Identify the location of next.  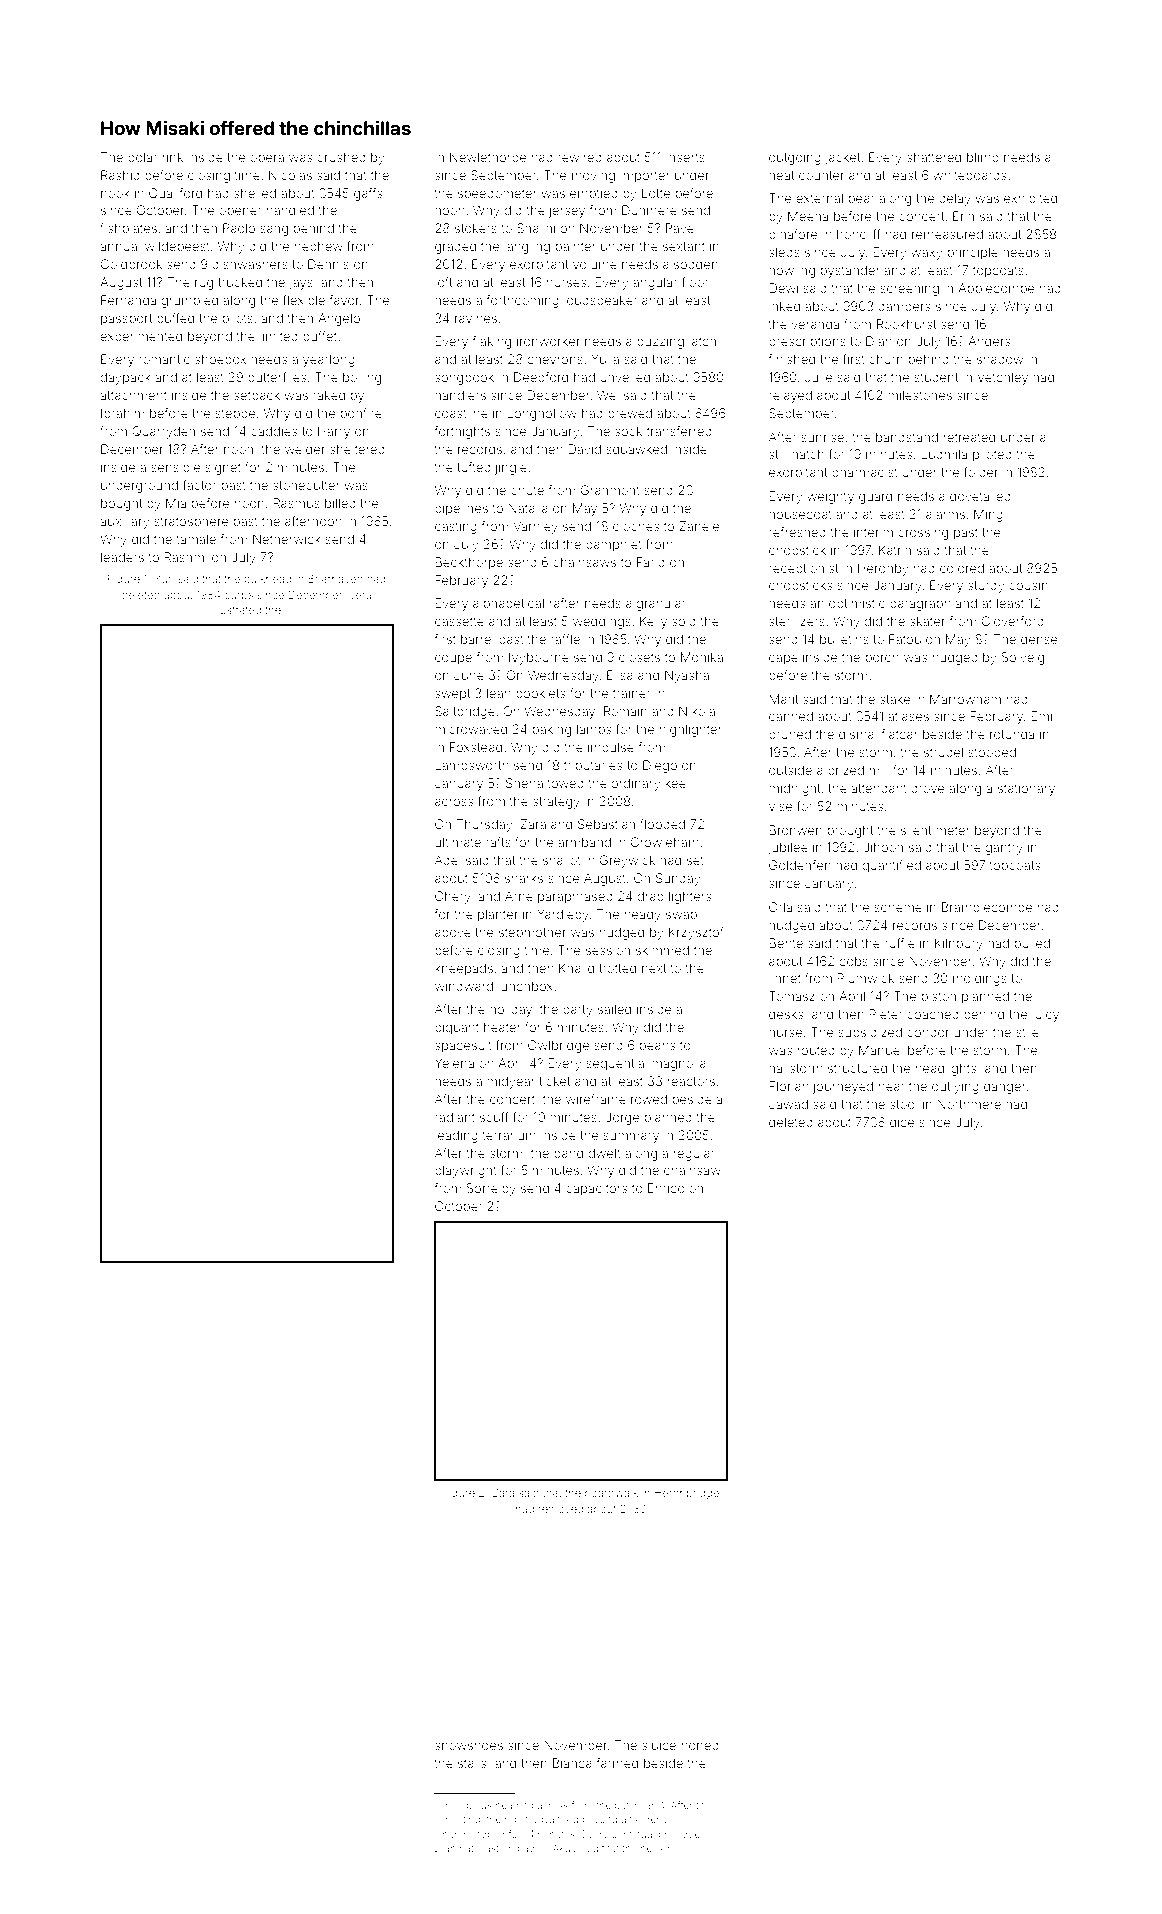
(654, 968).
